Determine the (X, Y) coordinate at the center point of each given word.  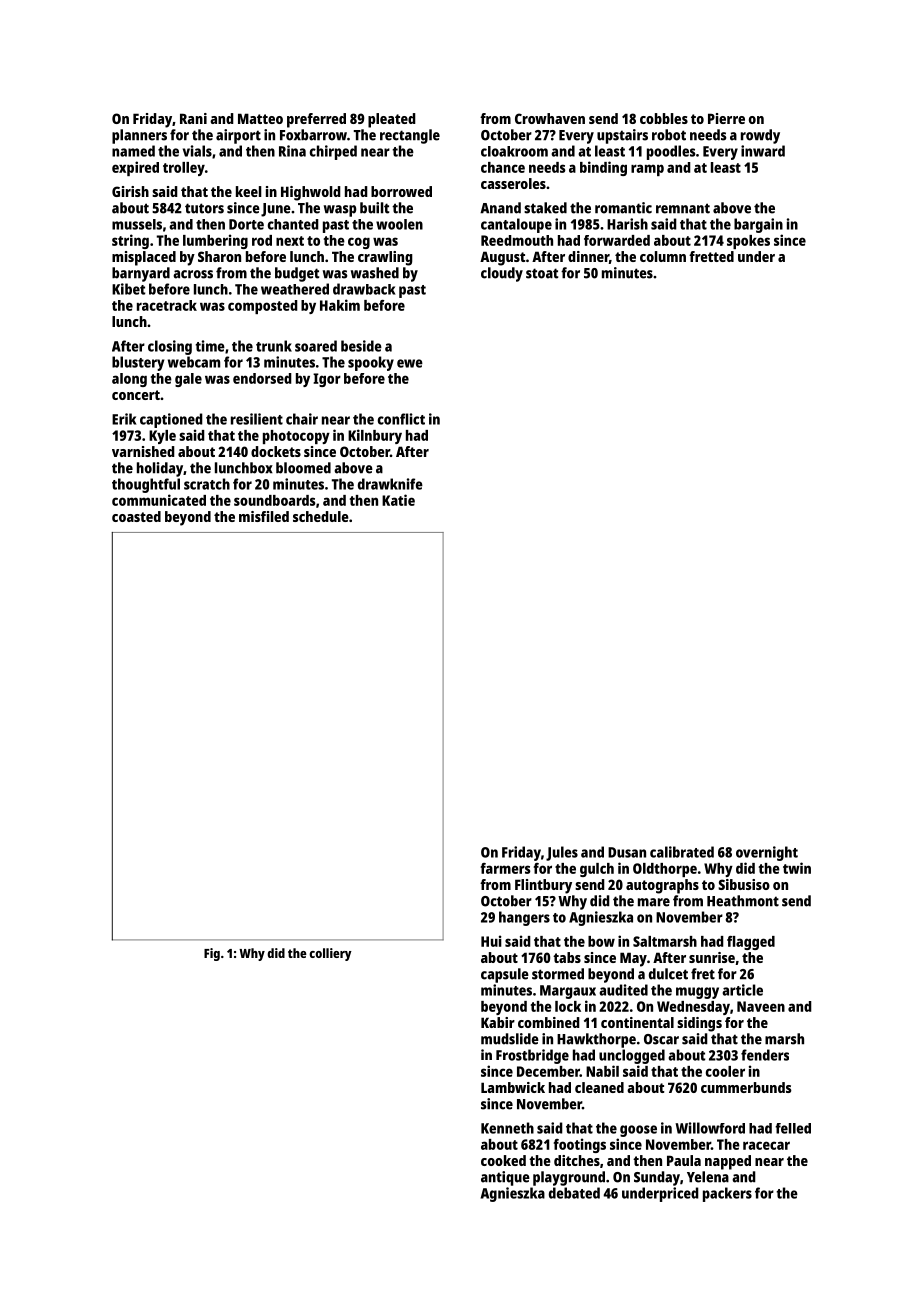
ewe (410, 363)
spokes (748, 242)
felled (793, 1128)
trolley (184, 169)
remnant (683, 208)
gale (188, 380)
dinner (588, 256)
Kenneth (507, 1128)
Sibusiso (744, 884)
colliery (330, 954)
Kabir (498, 1022)
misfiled (264, 516)
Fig (212, 954)
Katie (398, 500)
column (663, 256)
